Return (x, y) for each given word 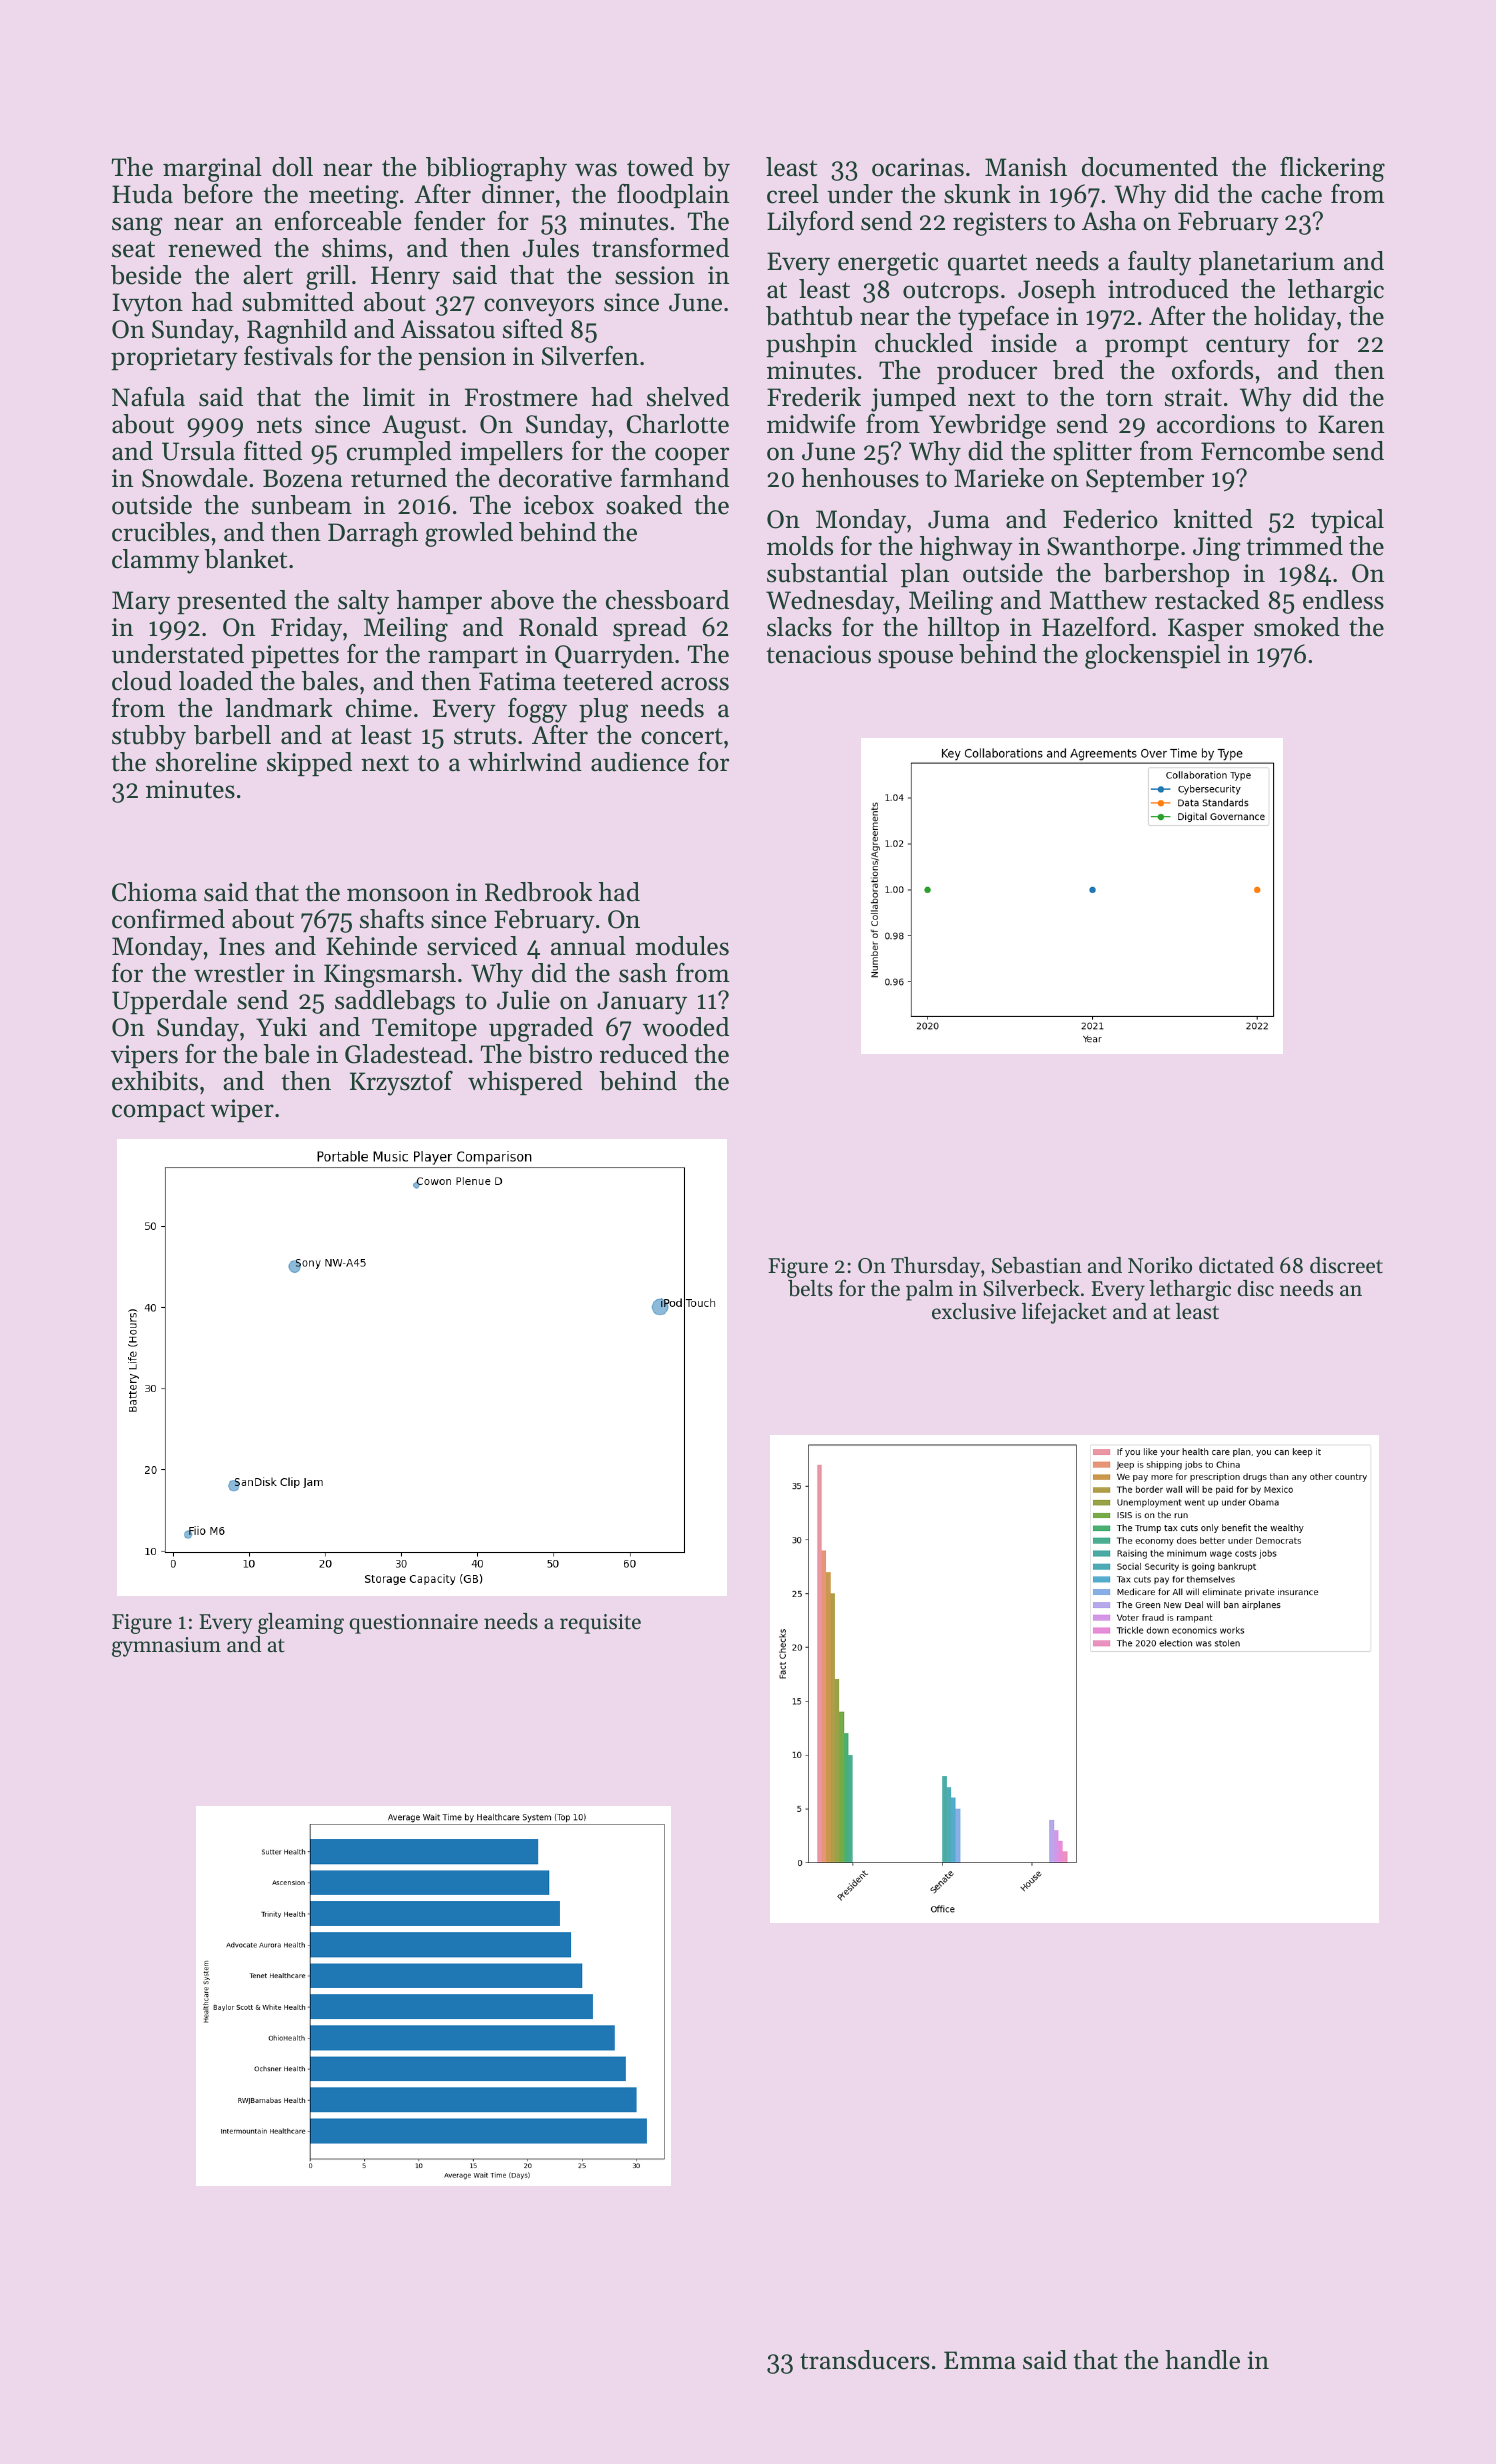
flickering (1332, 169)
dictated (1236, 1265)
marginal (212, 169)
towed (660, 167)
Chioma (154, 892)
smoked (1297, 627)
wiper (242, 1110)
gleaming (301, 1623)
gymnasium (166, 1647)
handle (1202, 2360)
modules (682, 946)
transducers (865, 2360)
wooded (686, 1027)
